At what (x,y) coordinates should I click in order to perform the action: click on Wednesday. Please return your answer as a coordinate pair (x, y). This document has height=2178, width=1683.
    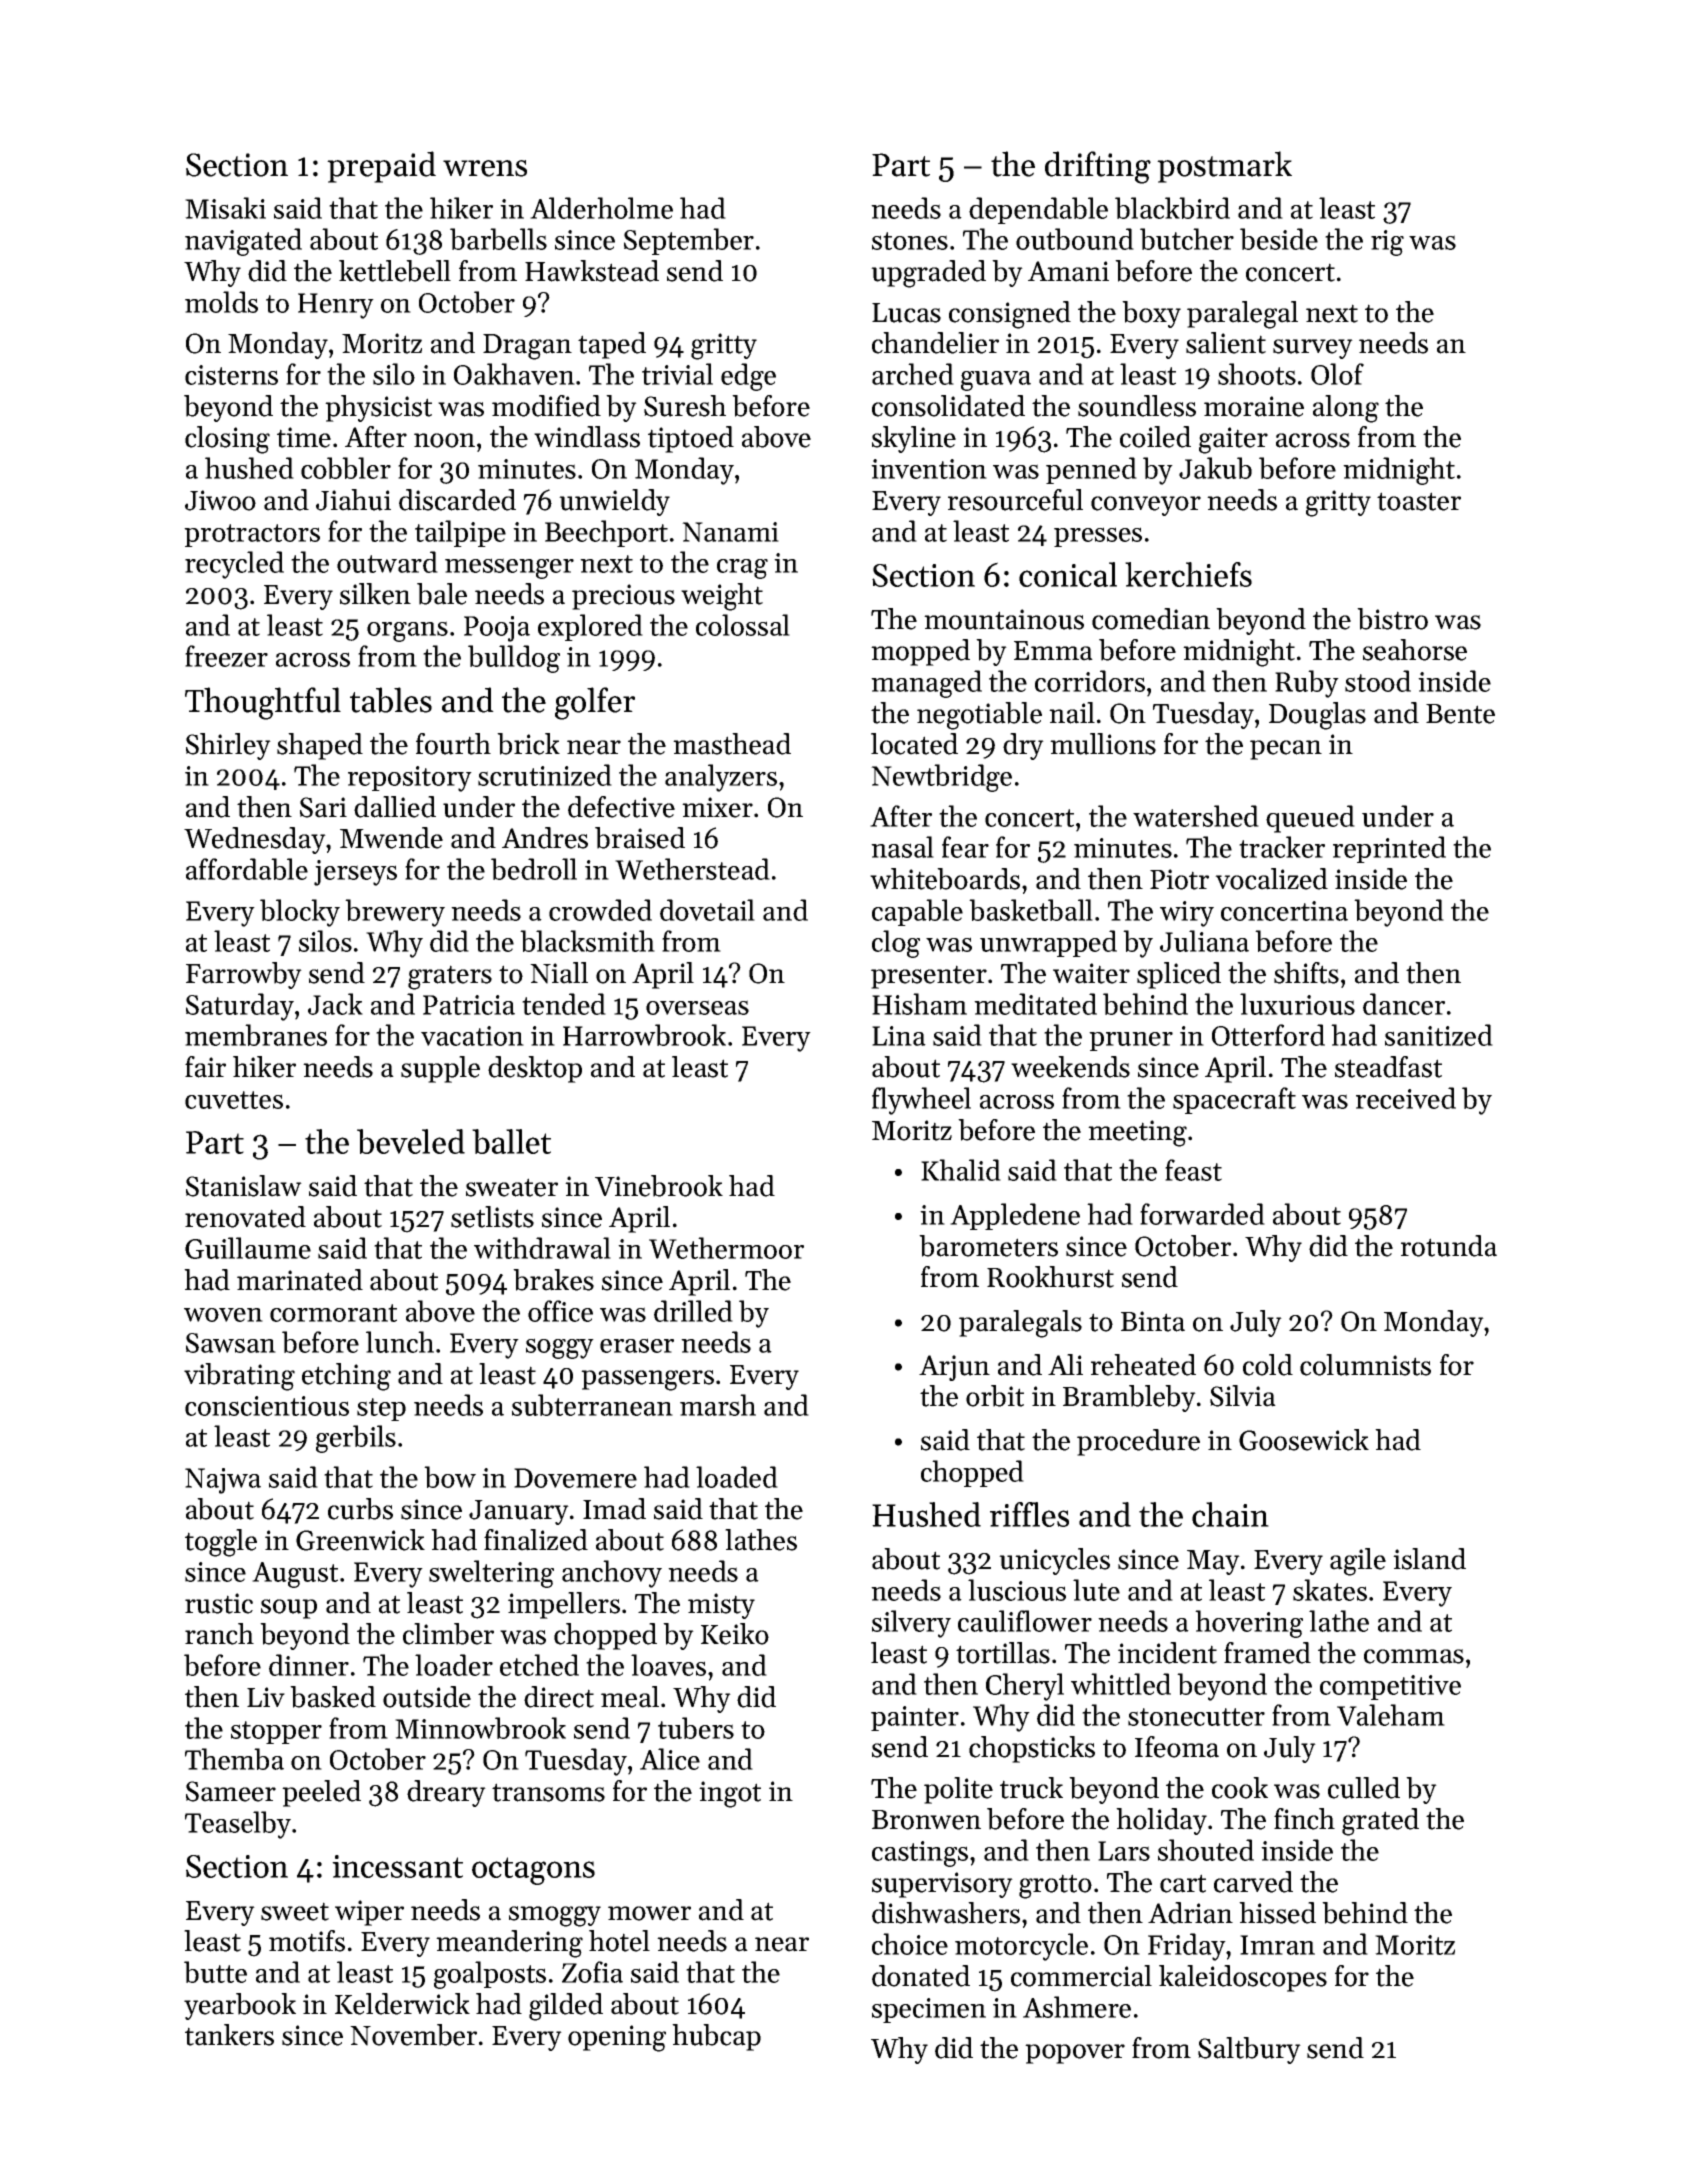
    Looking at the image, I should click on (255, 840).
